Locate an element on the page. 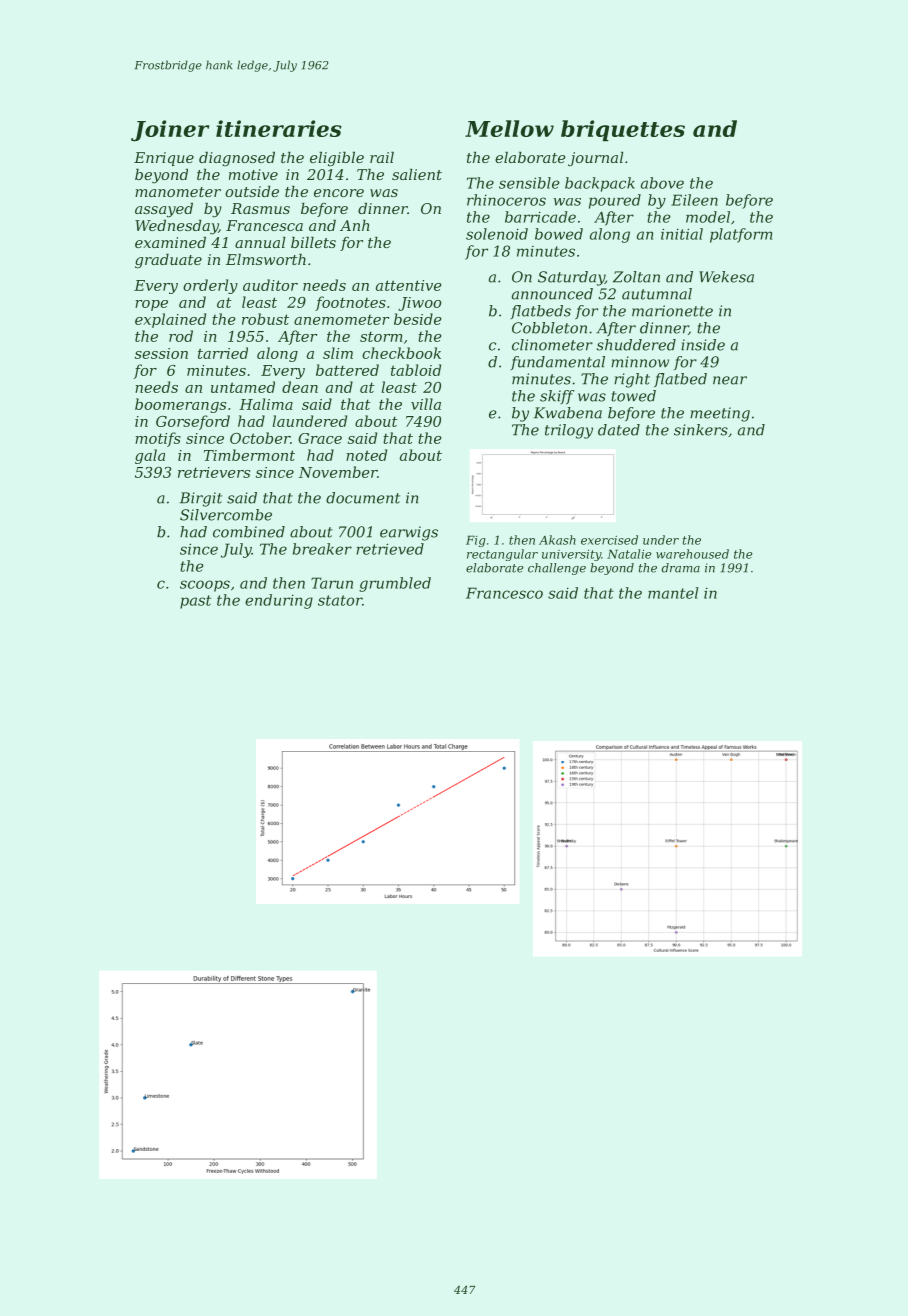 This image has height=1316, width=908. drama is located at coordinates (681, 568).
